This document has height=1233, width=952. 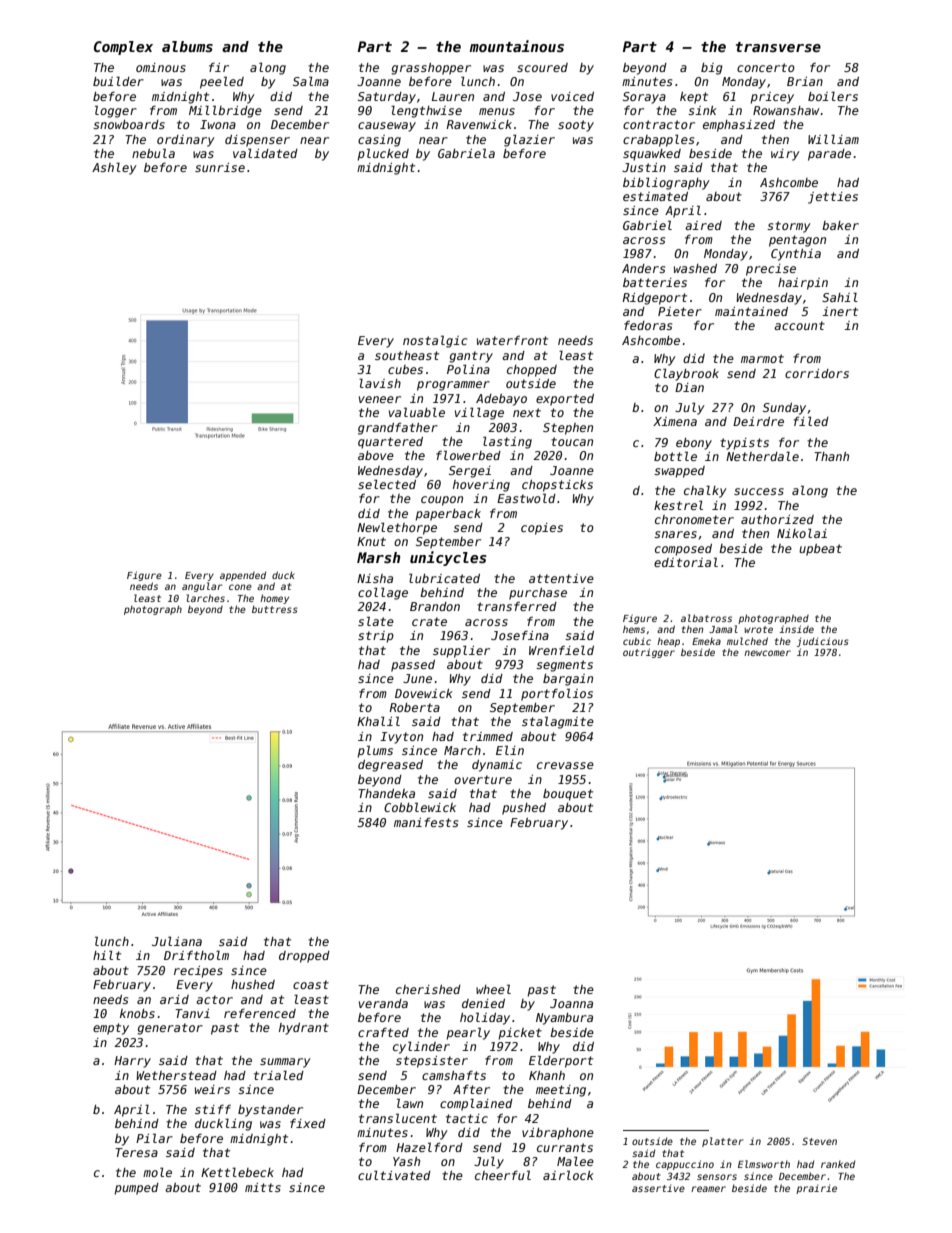 I want to click on pumped, so click(x=136, y=1189).
